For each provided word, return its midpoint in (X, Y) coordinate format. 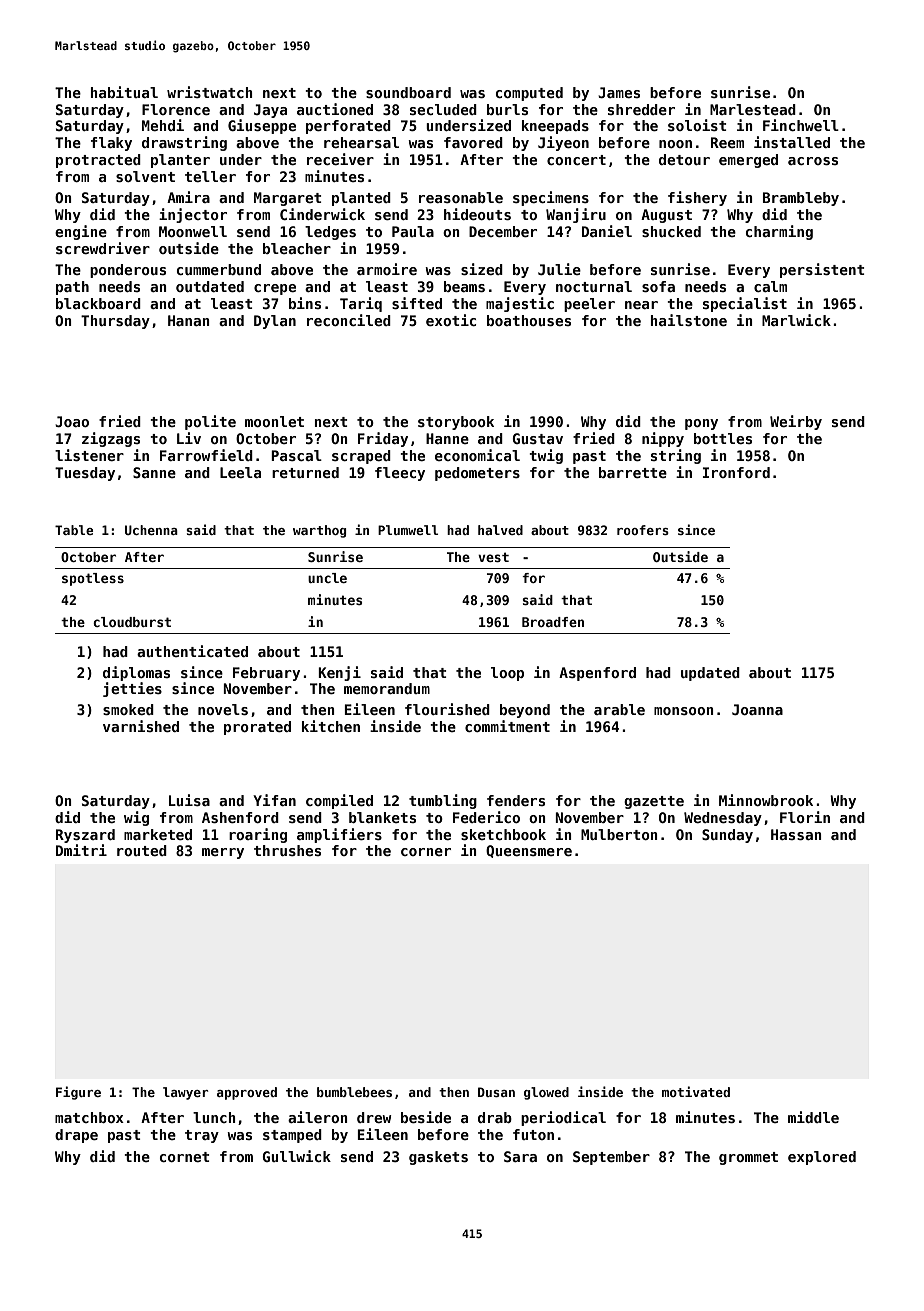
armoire (387, 269)
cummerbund (219, 269)
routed (142, 850)
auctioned (335, 109)
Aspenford (597, 674)
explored (822, 1158)
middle (813, 1117)
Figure (78, 1093)
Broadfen (553, 622)
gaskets (438, 1158)
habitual (124, 92)
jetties (132, 689)
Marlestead (753, 109)
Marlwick (796, 320)
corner (426, 852)
